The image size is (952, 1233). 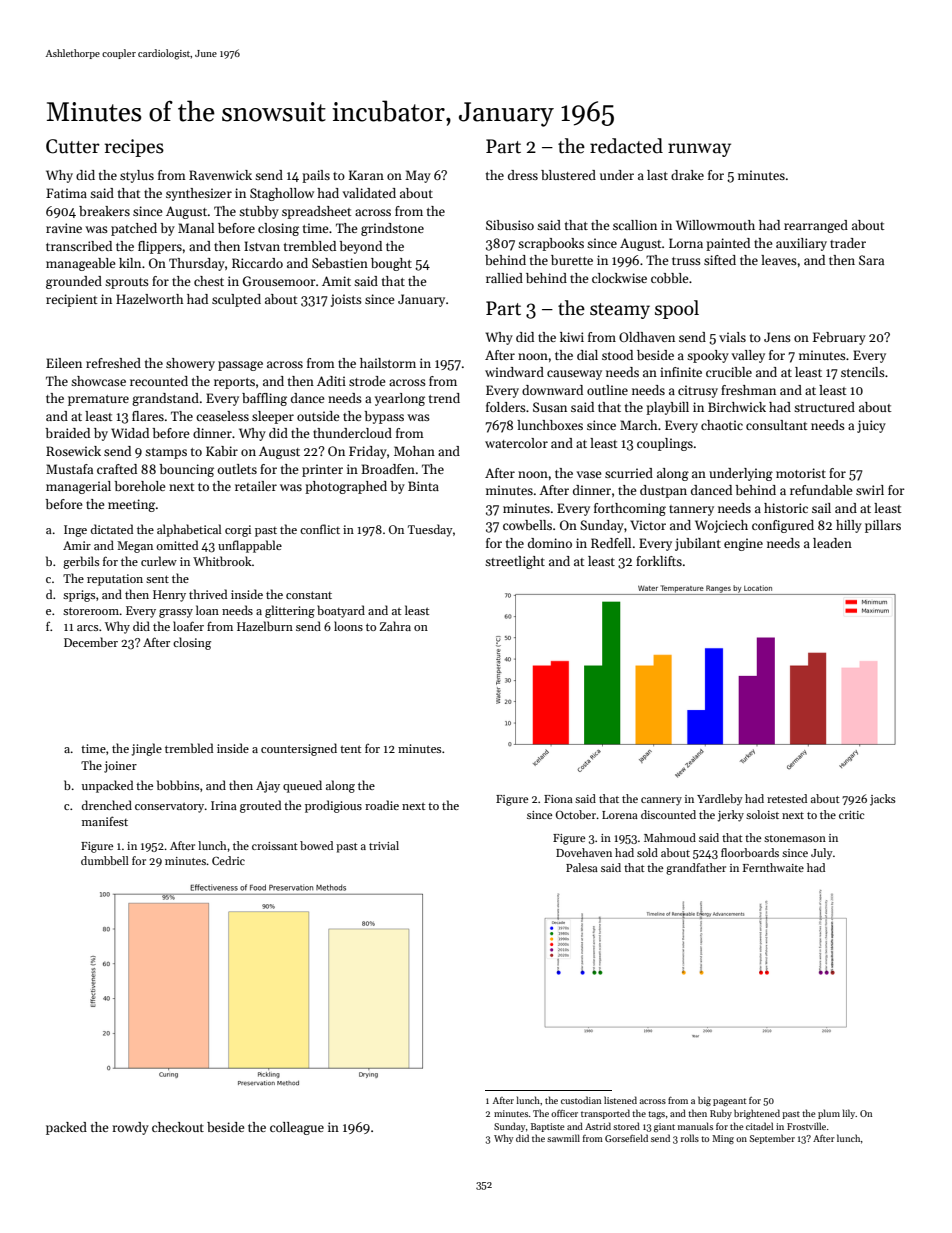 I want to click on Fiona, so click(x=558, y=799).
